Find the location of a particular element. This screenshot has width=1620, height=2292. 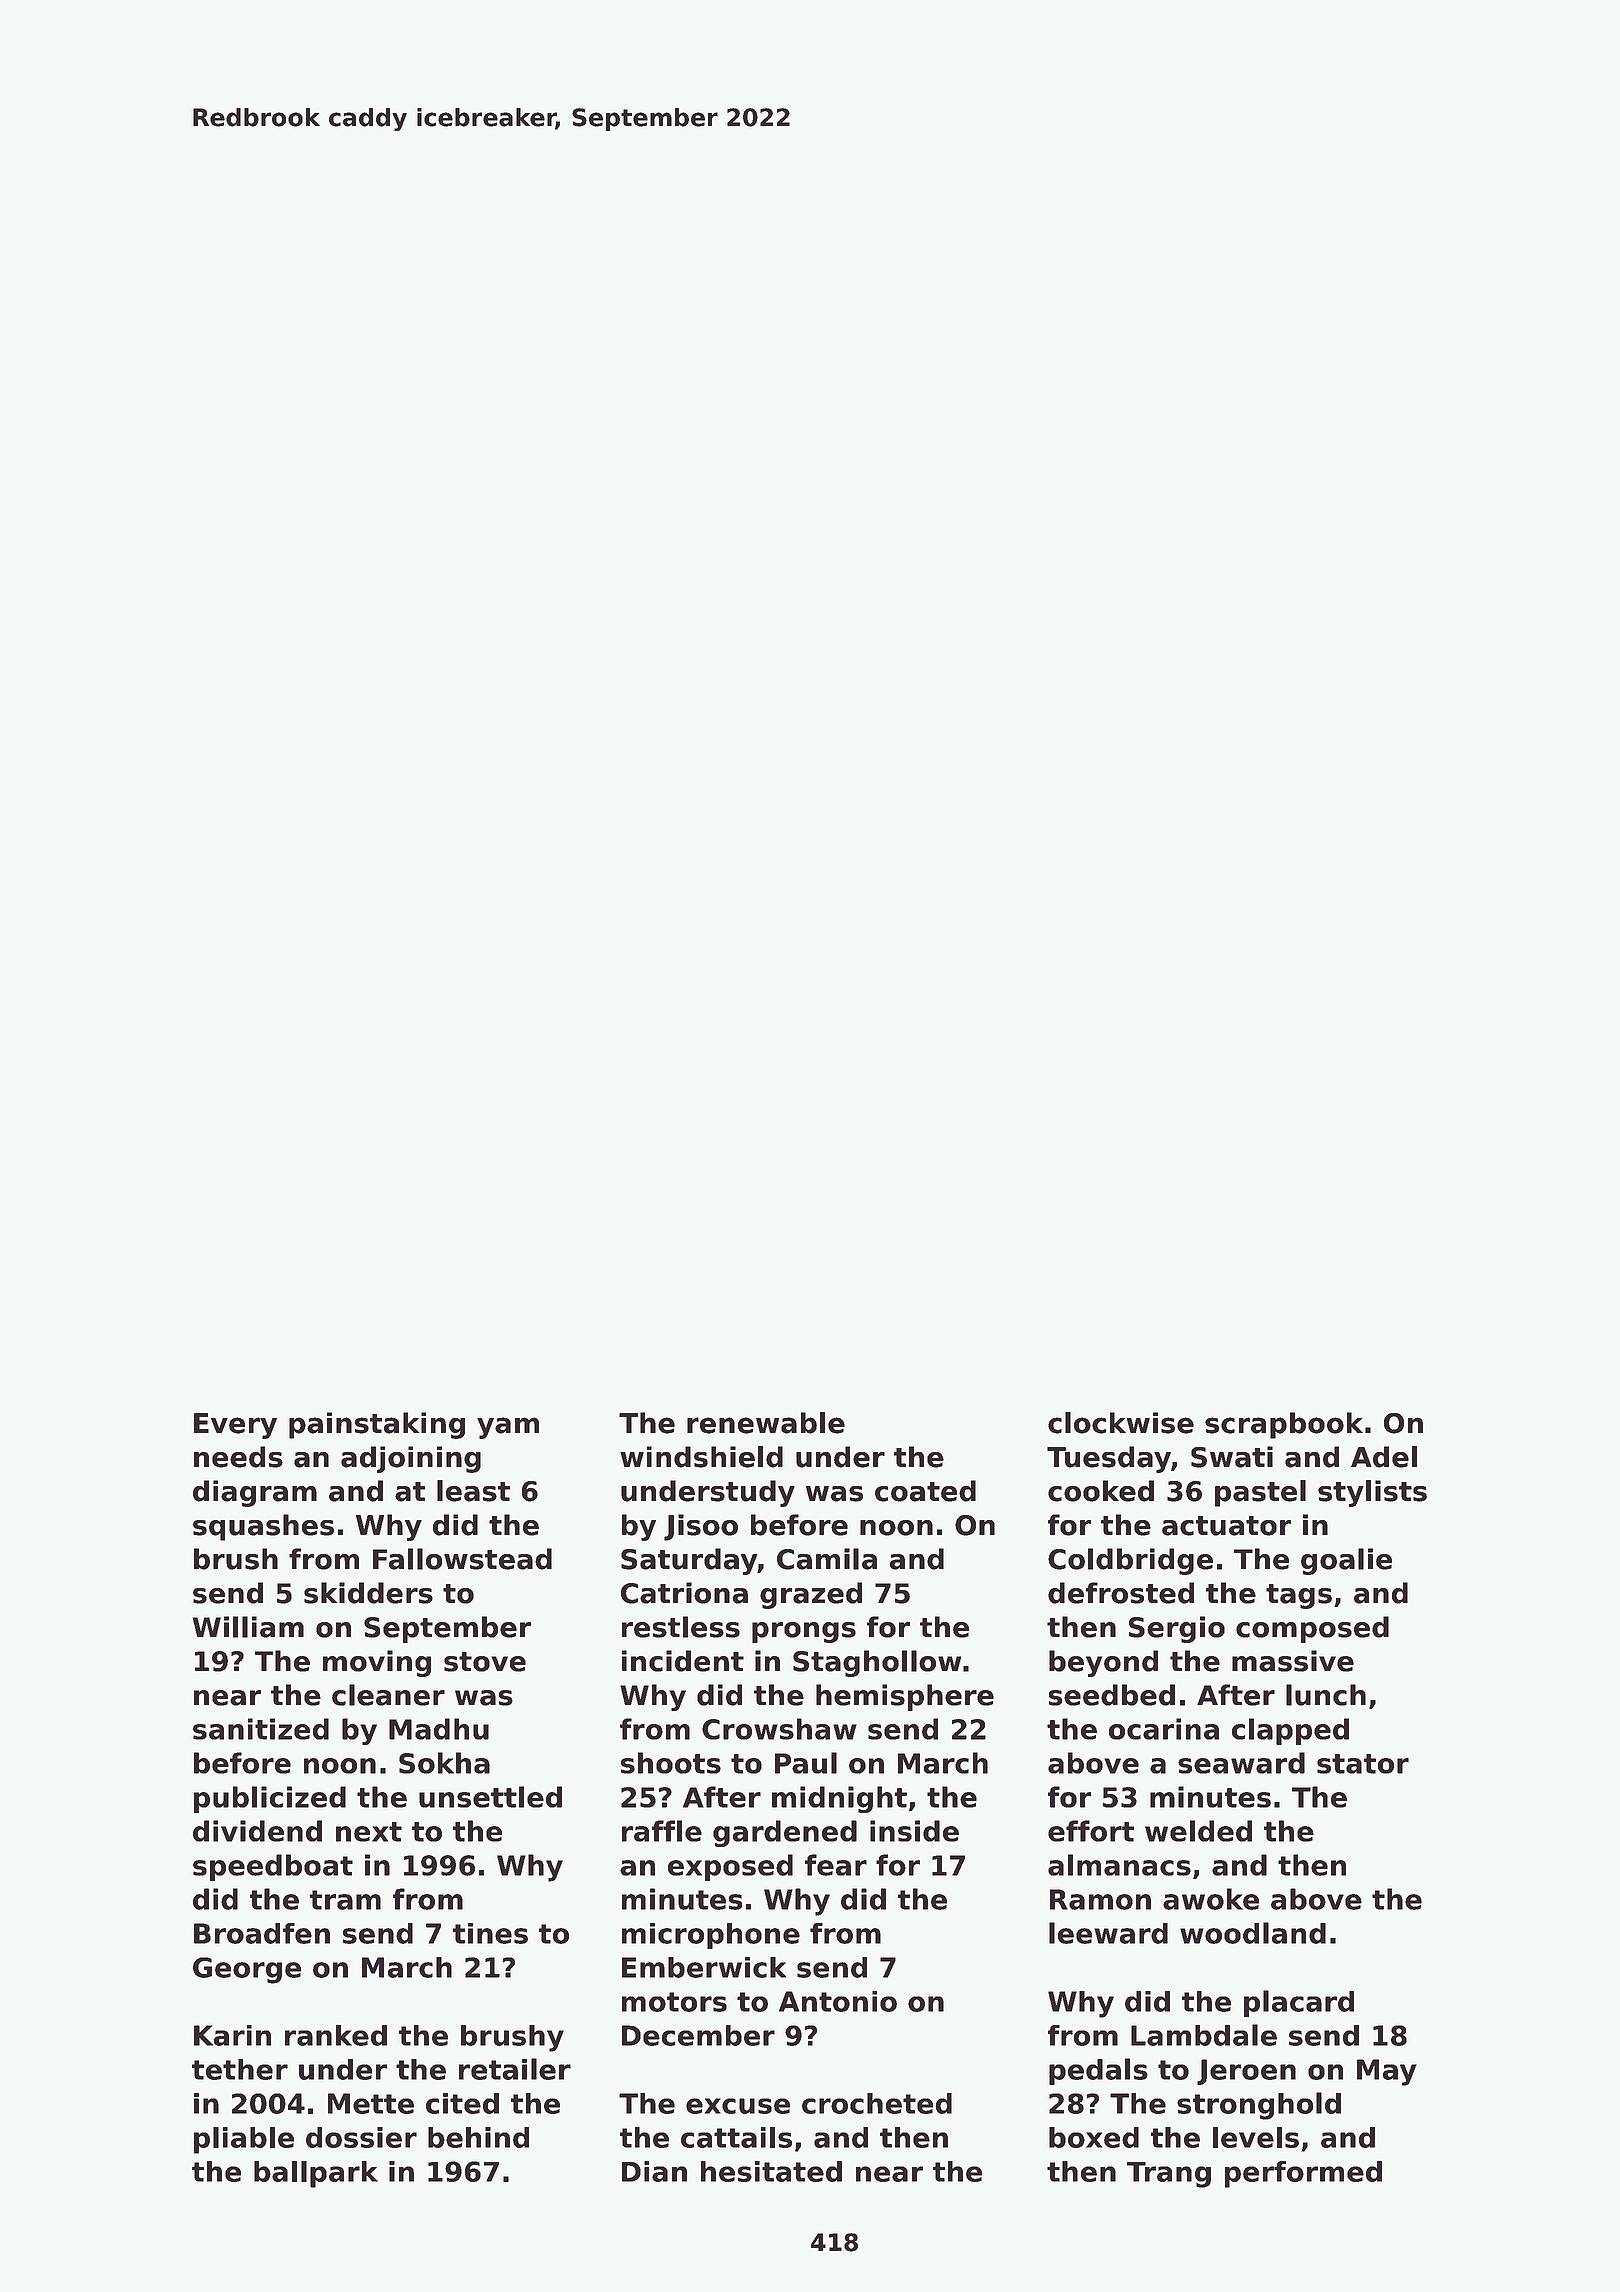

pliable is located at coordinates (244, 2140).
